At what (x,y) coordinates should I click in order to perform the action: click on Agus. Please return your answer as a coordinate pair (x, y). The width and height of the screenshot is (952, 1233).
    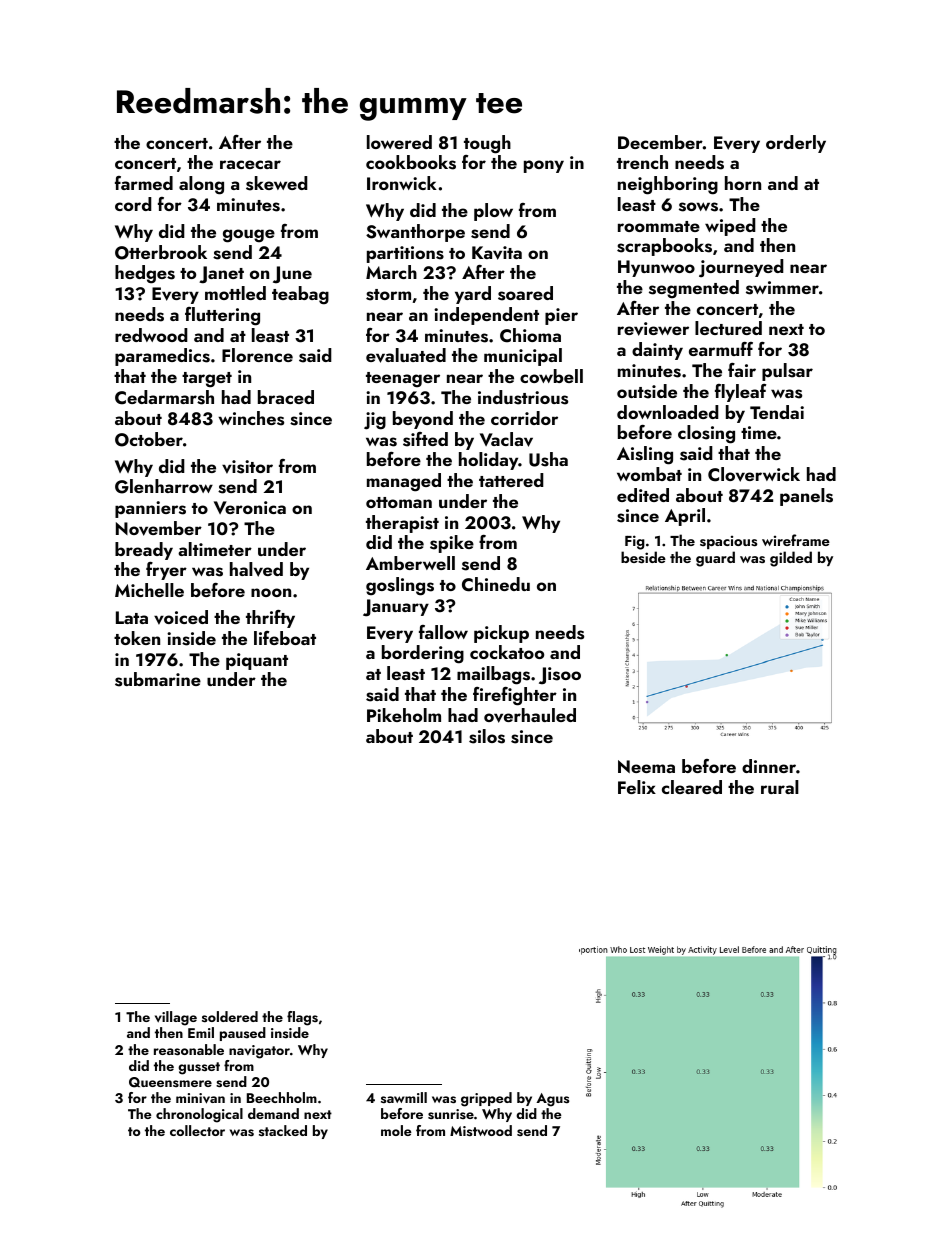
    Looking at the image, I should click on (552, 1100).
